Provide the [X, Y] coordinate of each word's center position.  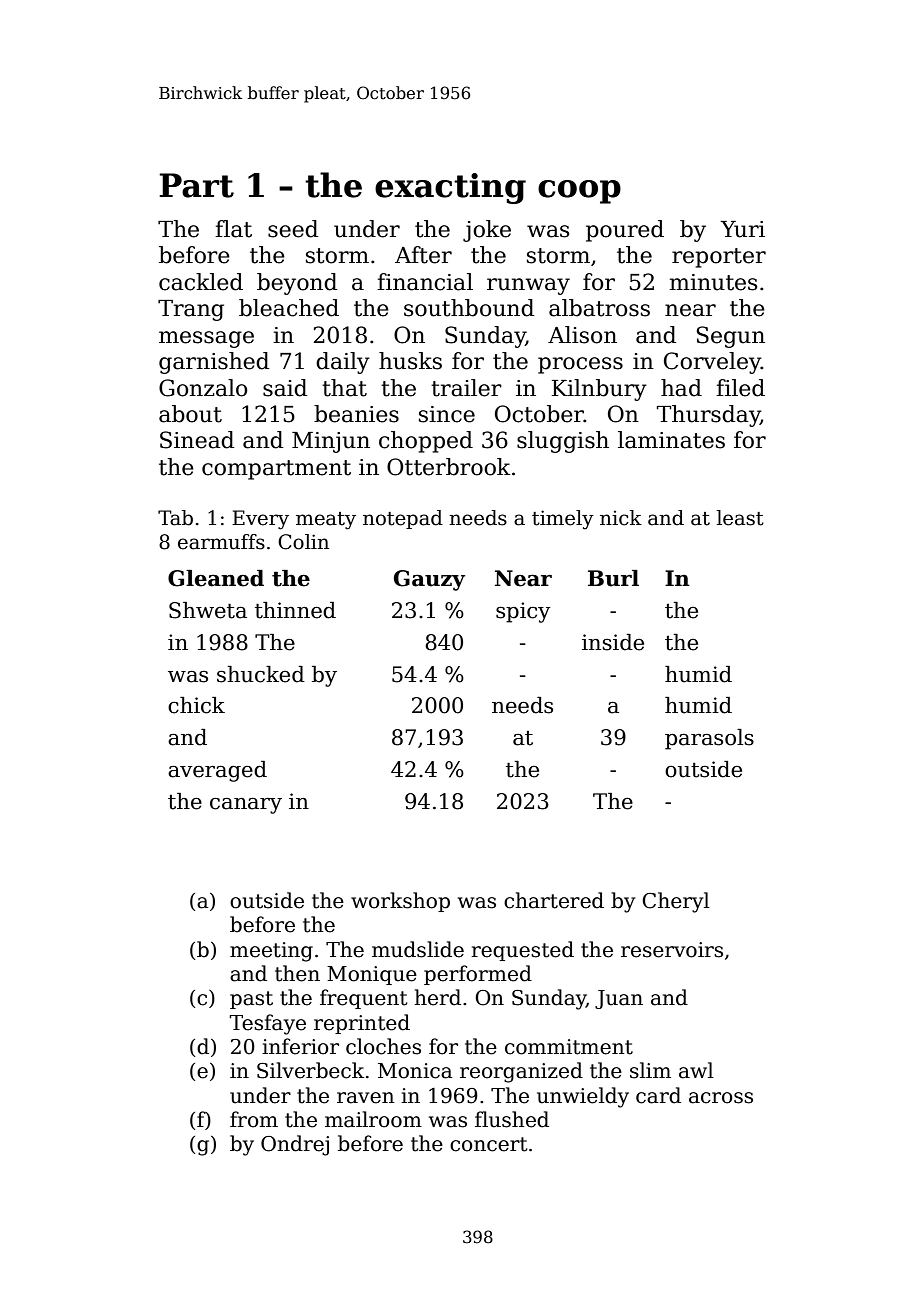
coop [579, 192]
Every [260, 520]
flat [233, 229]
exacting [450, 188]
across [721, 1098]
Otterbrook [449, 467]
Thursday [708, 416]
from [254, 1119]
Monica [415, 1071]
